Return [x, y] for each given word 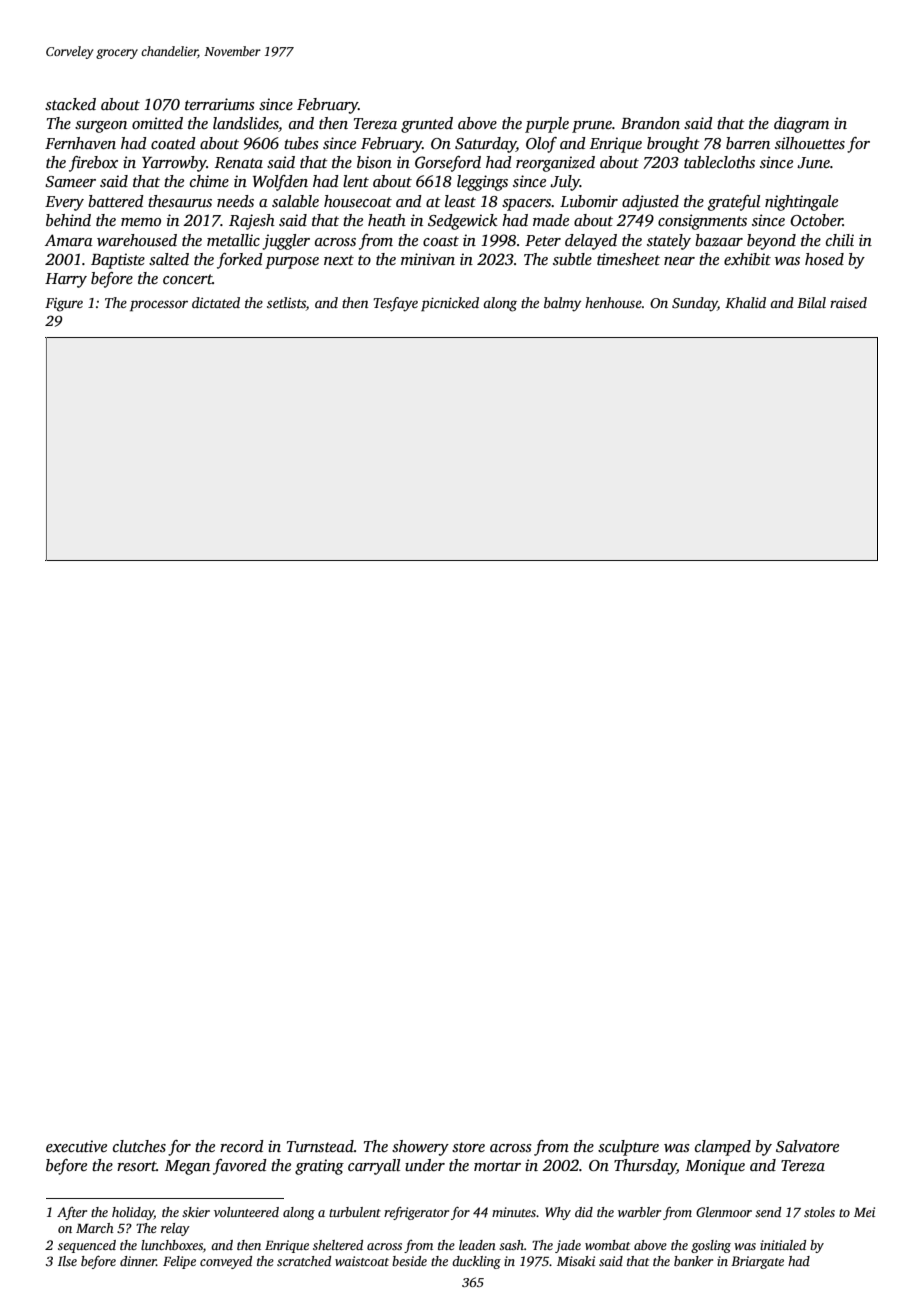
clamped [723, 1148]
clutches [139, 1146]
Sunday [695, 304]
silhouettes [810, 143]
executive [76, 1146]
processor [159, 306]
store [468, 1147]
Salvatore [807, 1146]
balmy [562, 304]
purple [547, 125]
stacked [70, 104]
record [242, 1146]
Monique [715, 1167]
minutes [514, 1212]
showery [420, 1148]
